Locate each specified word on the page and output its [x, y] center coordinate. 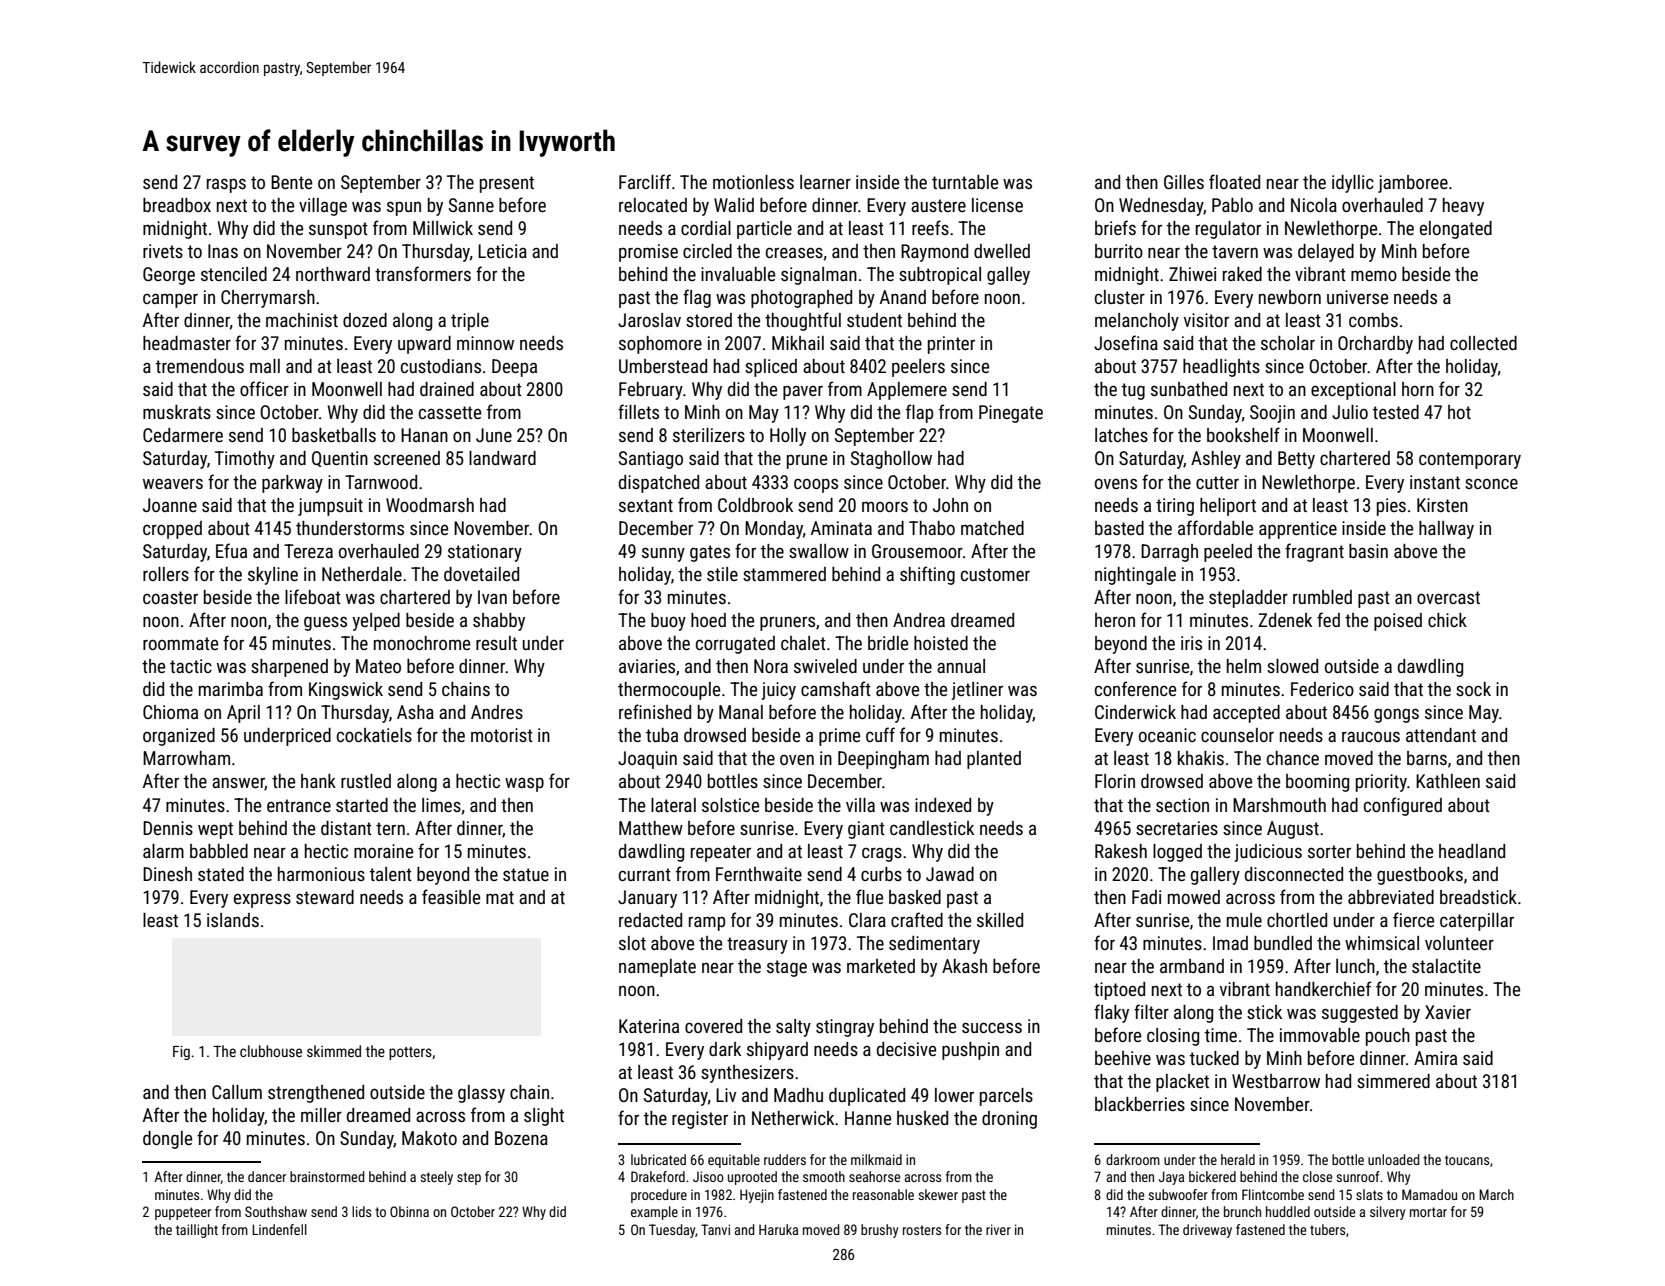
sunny [663, 554]
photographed [801, 299]
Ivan [492, 597]
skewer [938, 1194]
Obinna [409, 1211]
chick [1447, 620]
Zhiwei [1192, 274]
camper [170, 300]
